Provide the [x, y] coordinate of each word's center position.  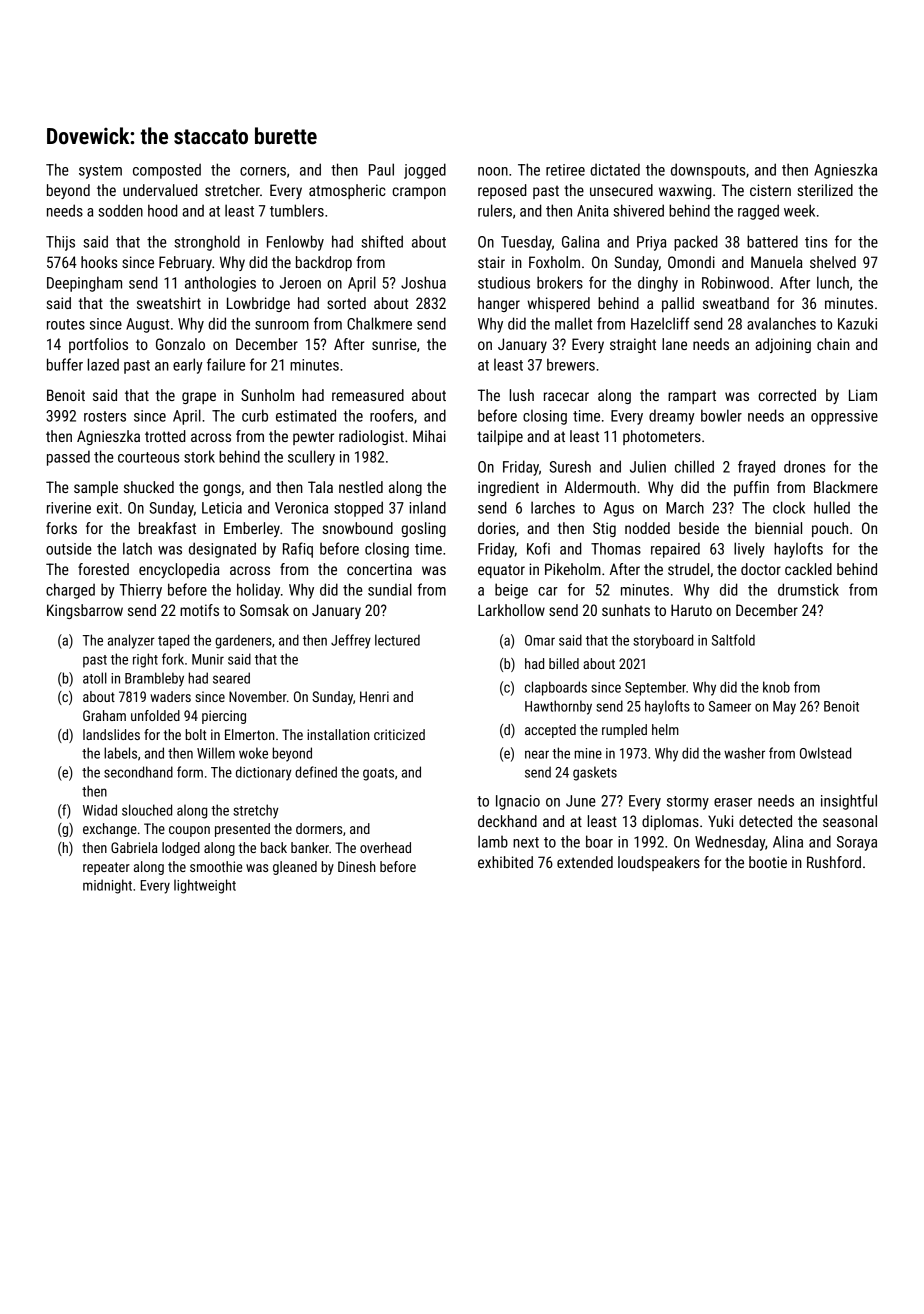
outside [69, 548]
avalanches [781, 323]
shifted [382, 241]
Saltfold [733, 640]
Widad [100, 810]
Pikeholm [573, 569]
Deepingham [84, 284]
